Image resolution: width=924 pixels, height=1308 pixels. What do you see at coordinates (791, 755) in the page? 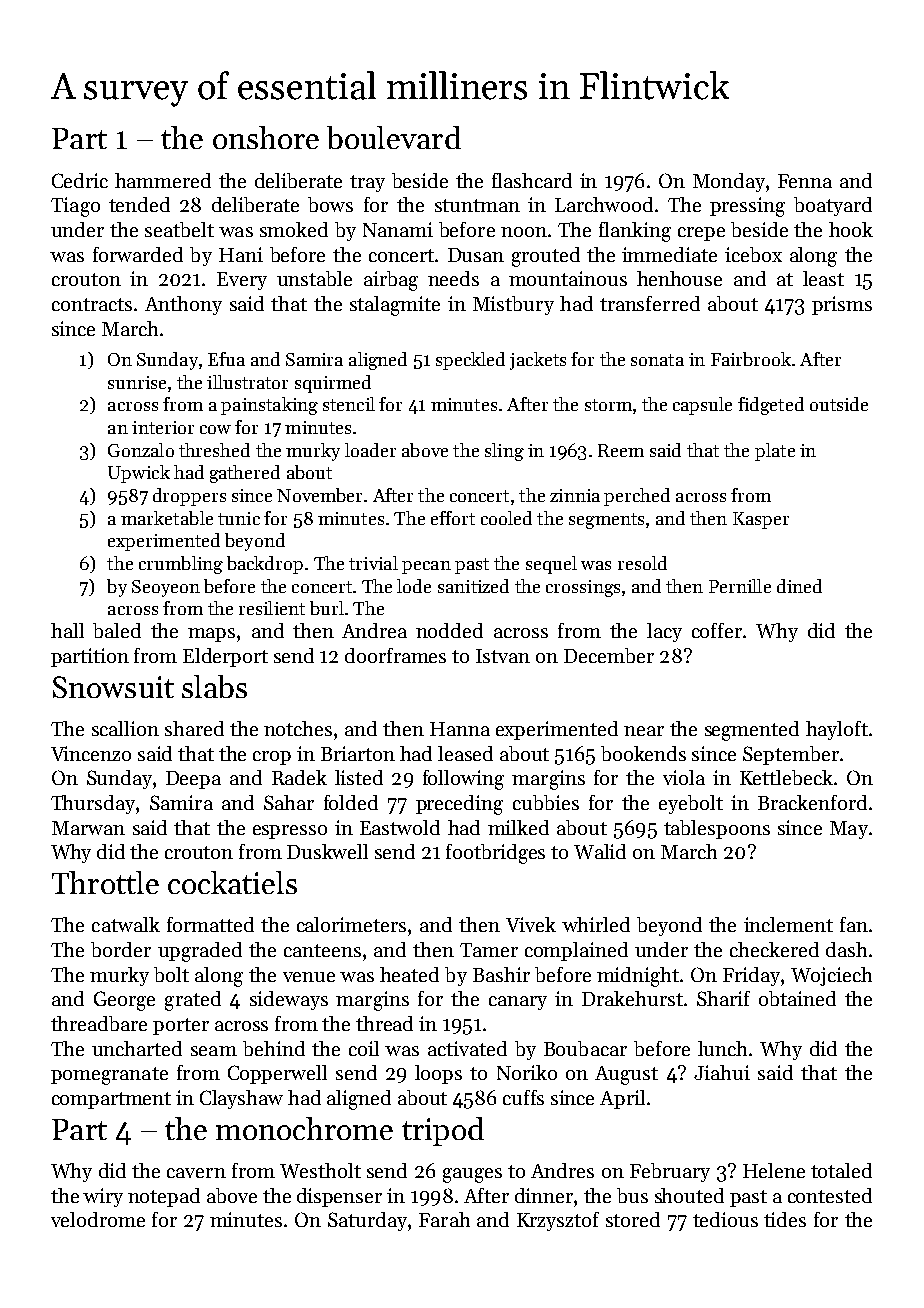
I see `September` at bounding box center [791, 755].
